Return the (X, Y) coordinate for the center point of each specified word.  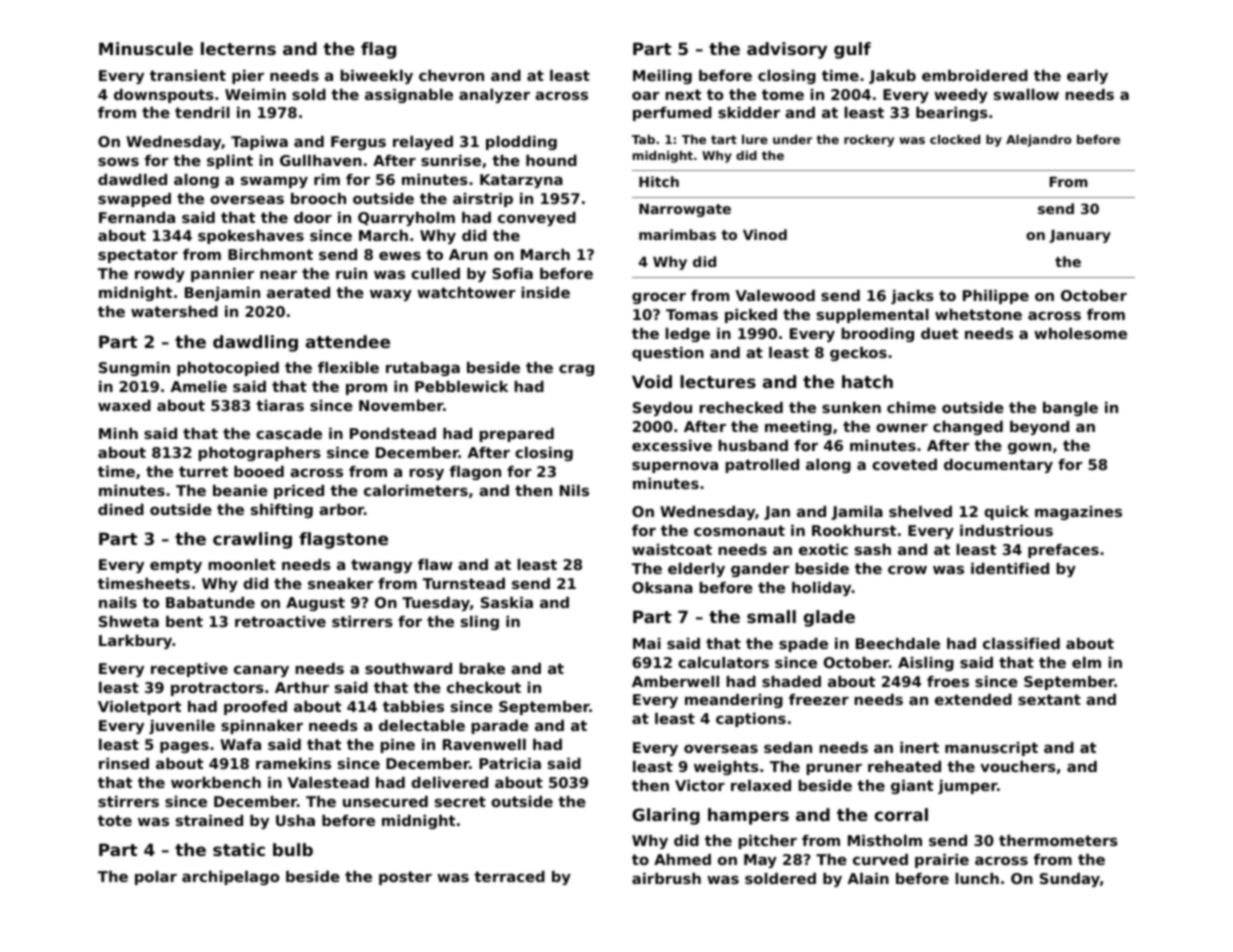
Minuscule (146, 48)
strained (209, 820)
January (1080, 236)
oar (645, 95)
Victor (700, 785)
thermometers (1058, 840)
